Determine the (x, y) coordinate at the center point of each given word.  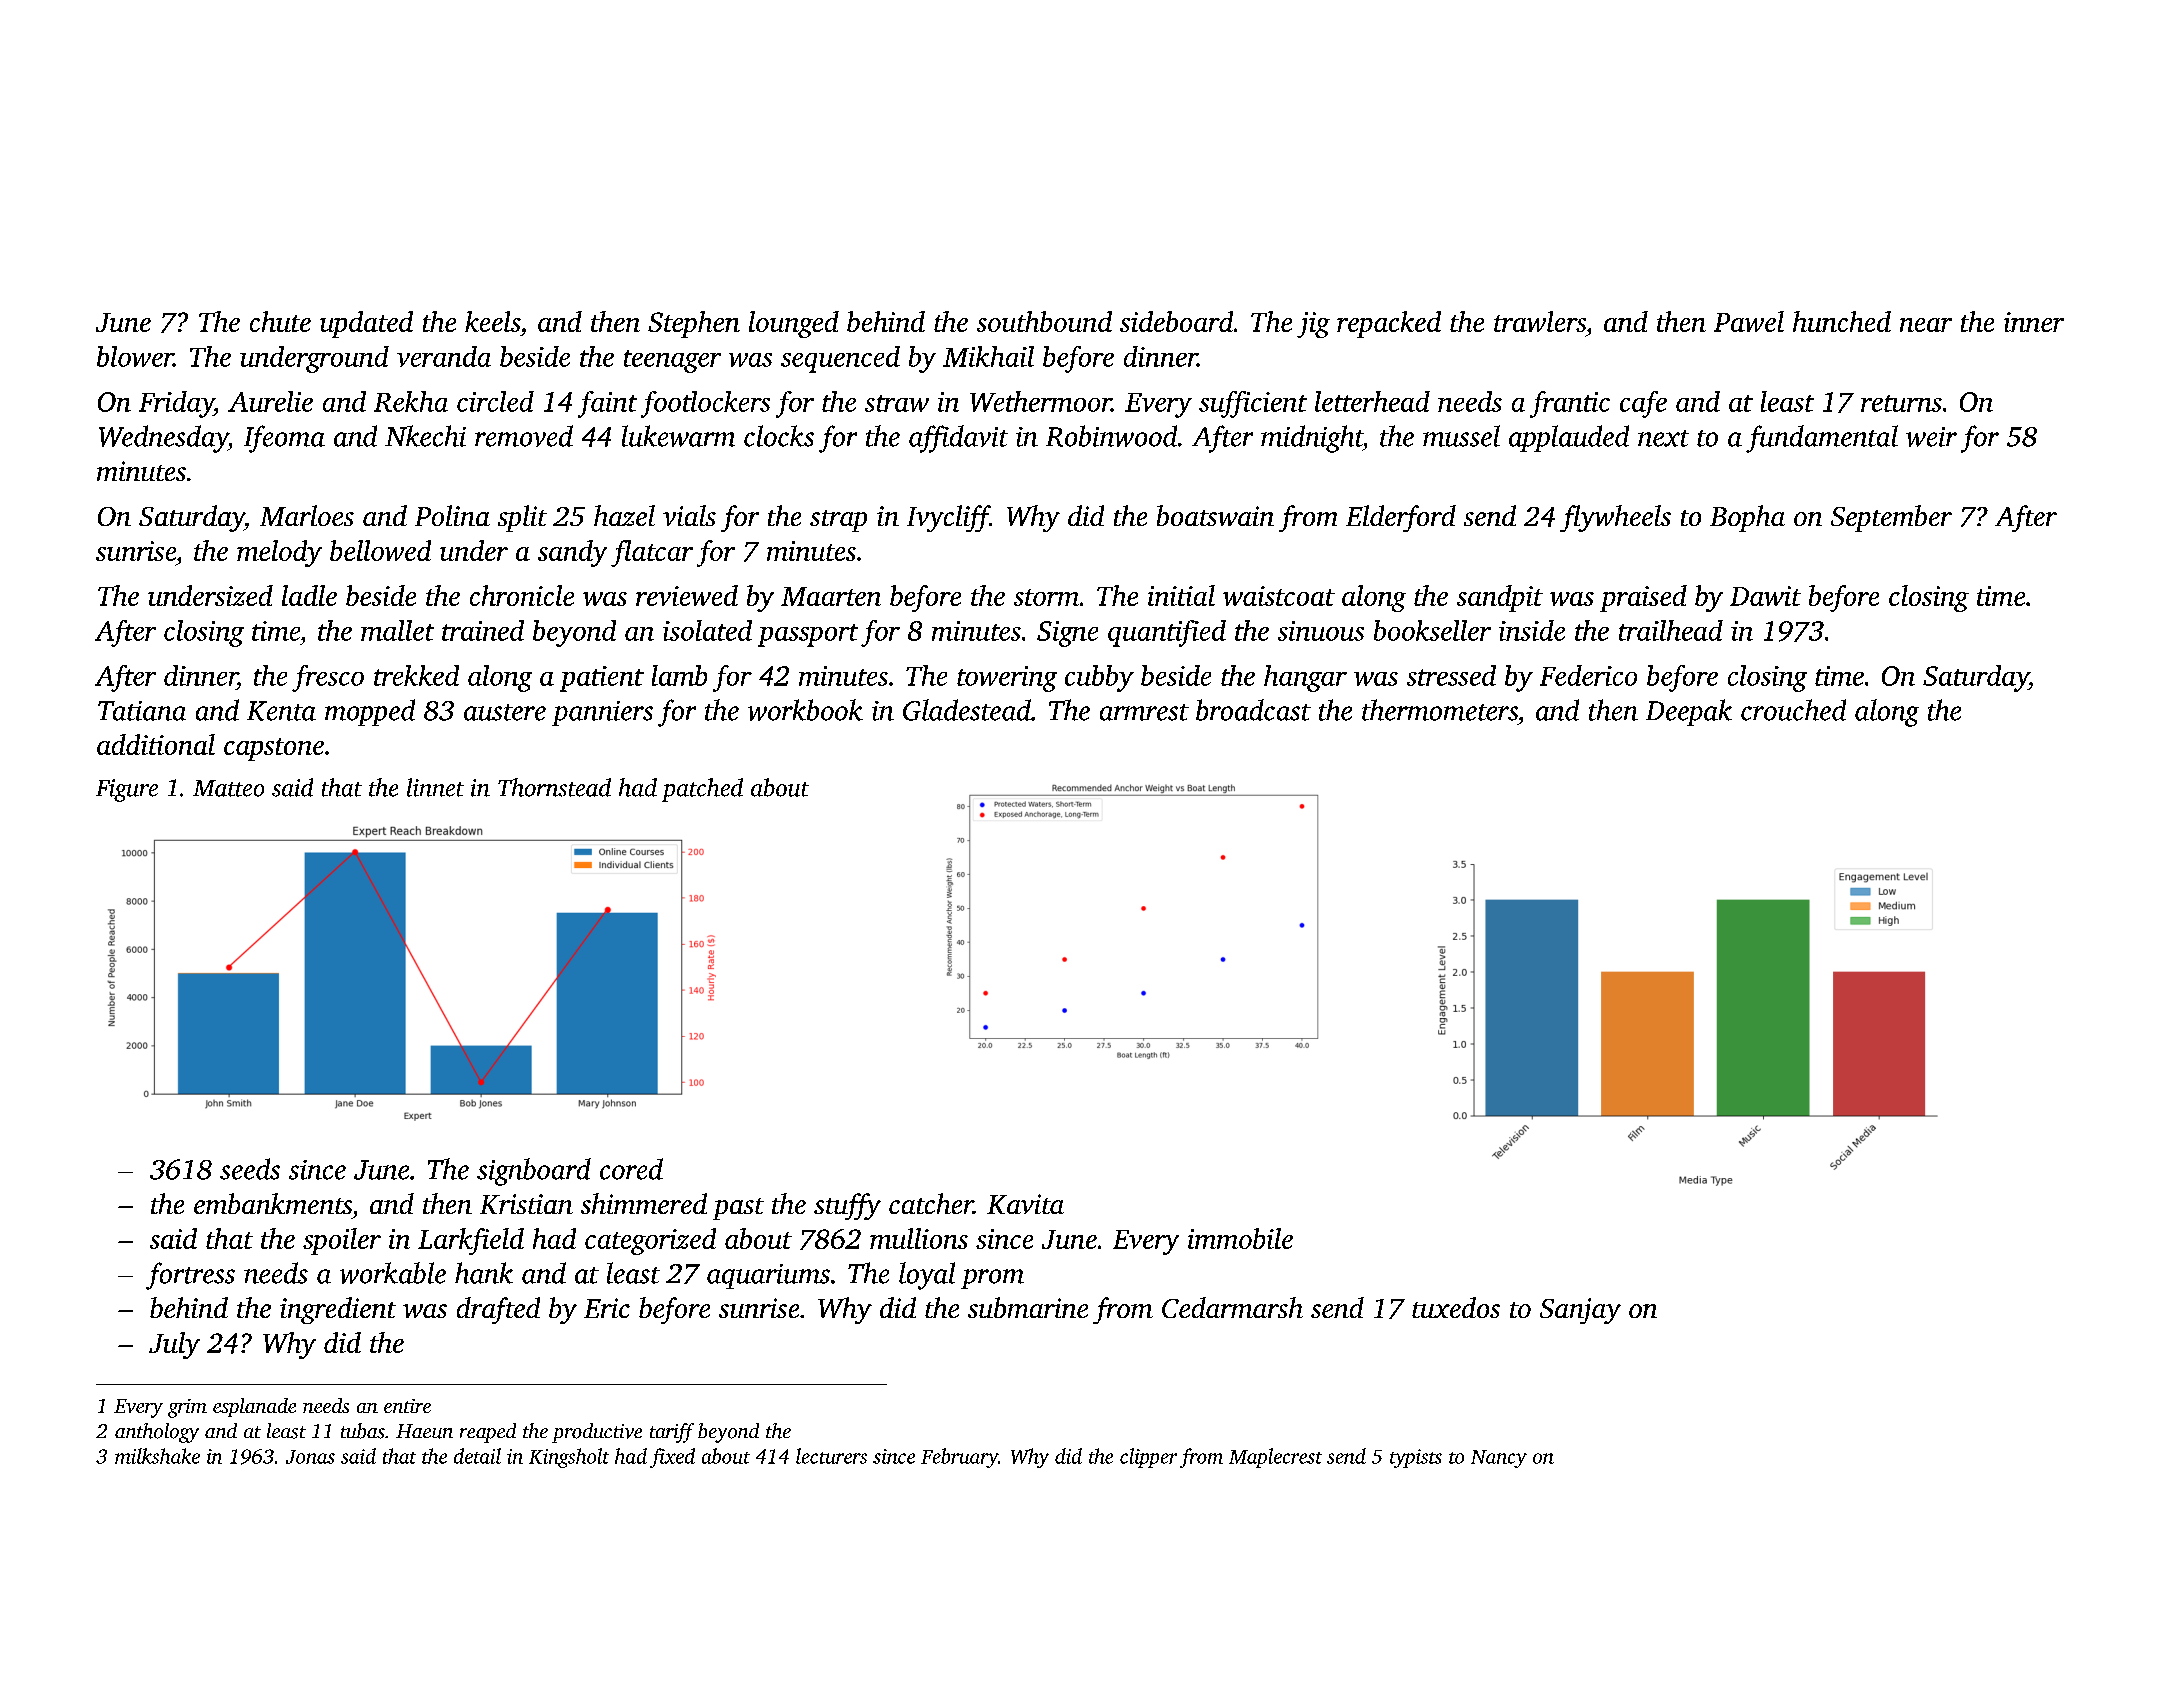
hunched (1842, 321)
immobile (1240, 1238)
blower (135, 356)
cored (631, 1169)
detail (477, 1456)
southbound (1044, 321)
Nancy (1499, 1459)
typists (1416, 1458)
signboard (534, 1172)
